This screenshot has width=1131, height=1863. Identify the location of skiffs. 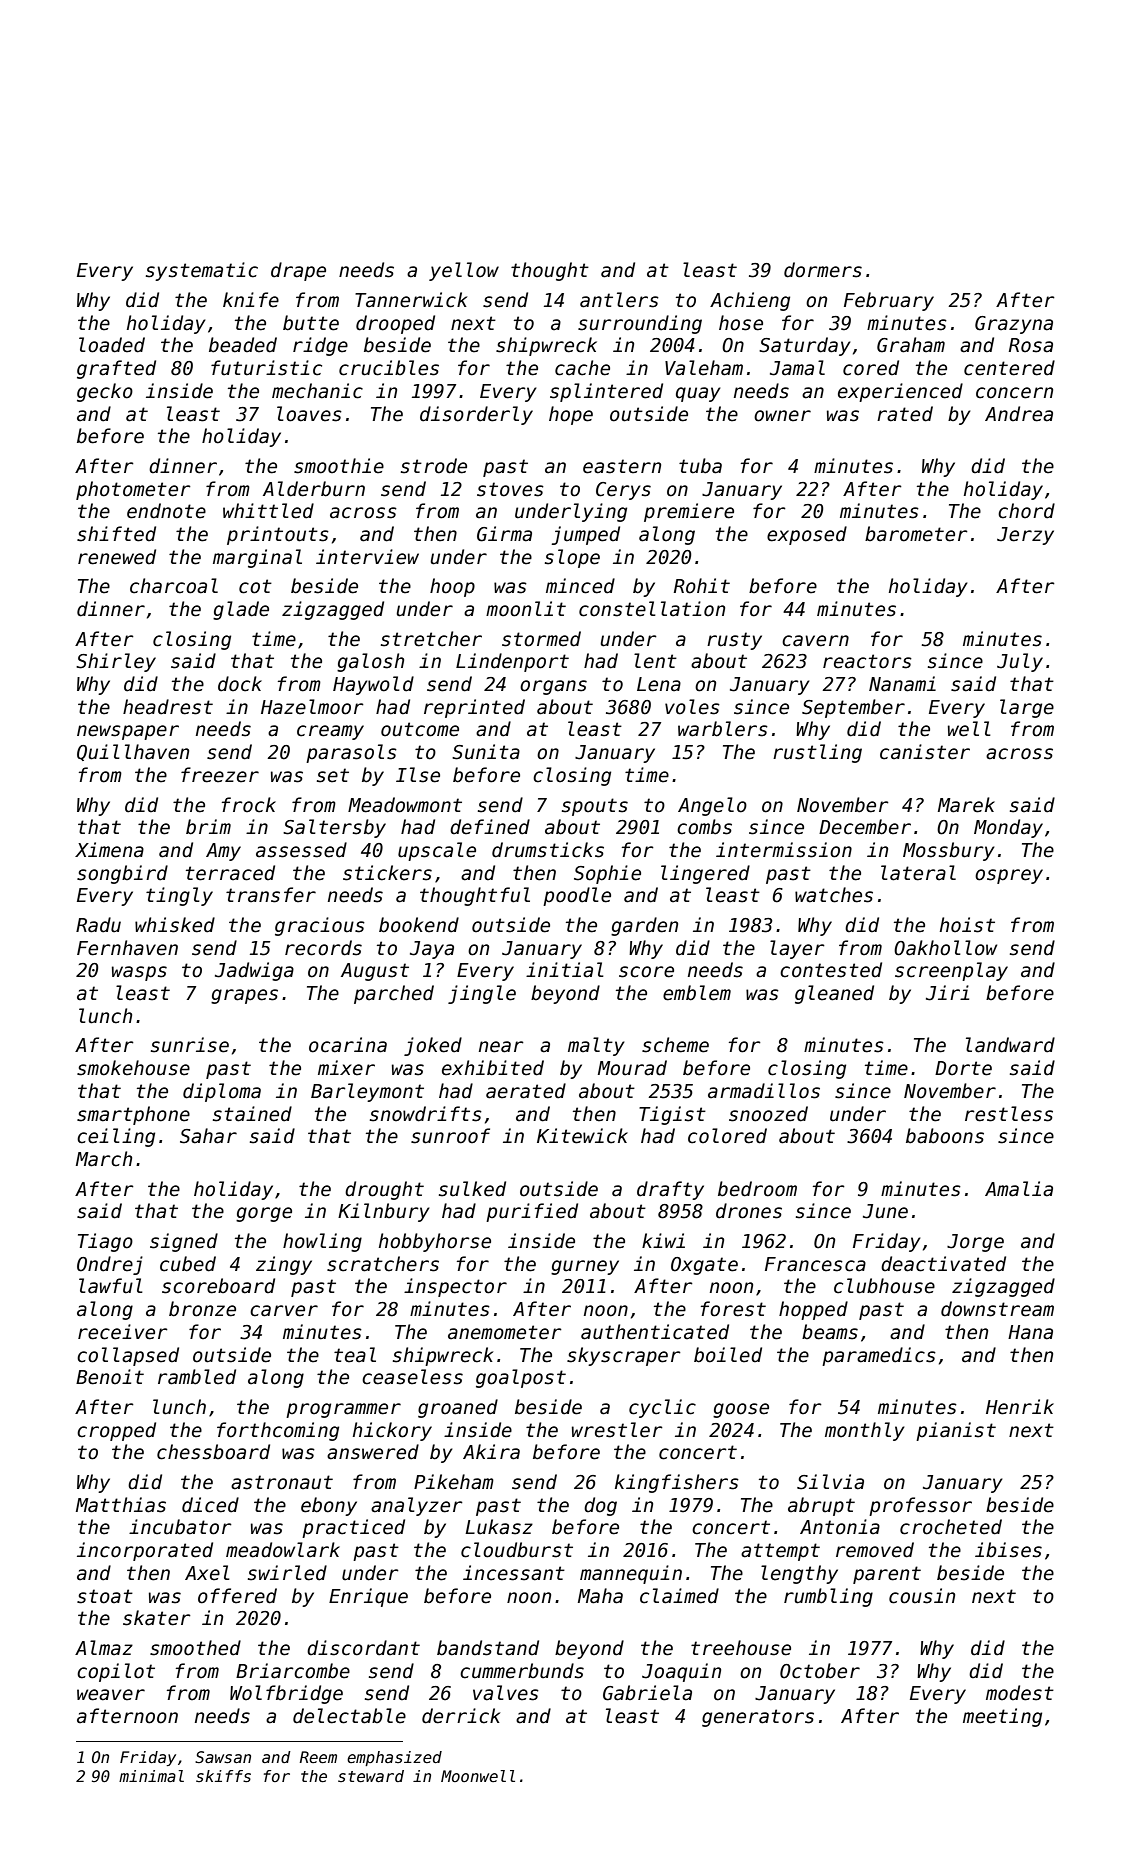
(223, 1776).
